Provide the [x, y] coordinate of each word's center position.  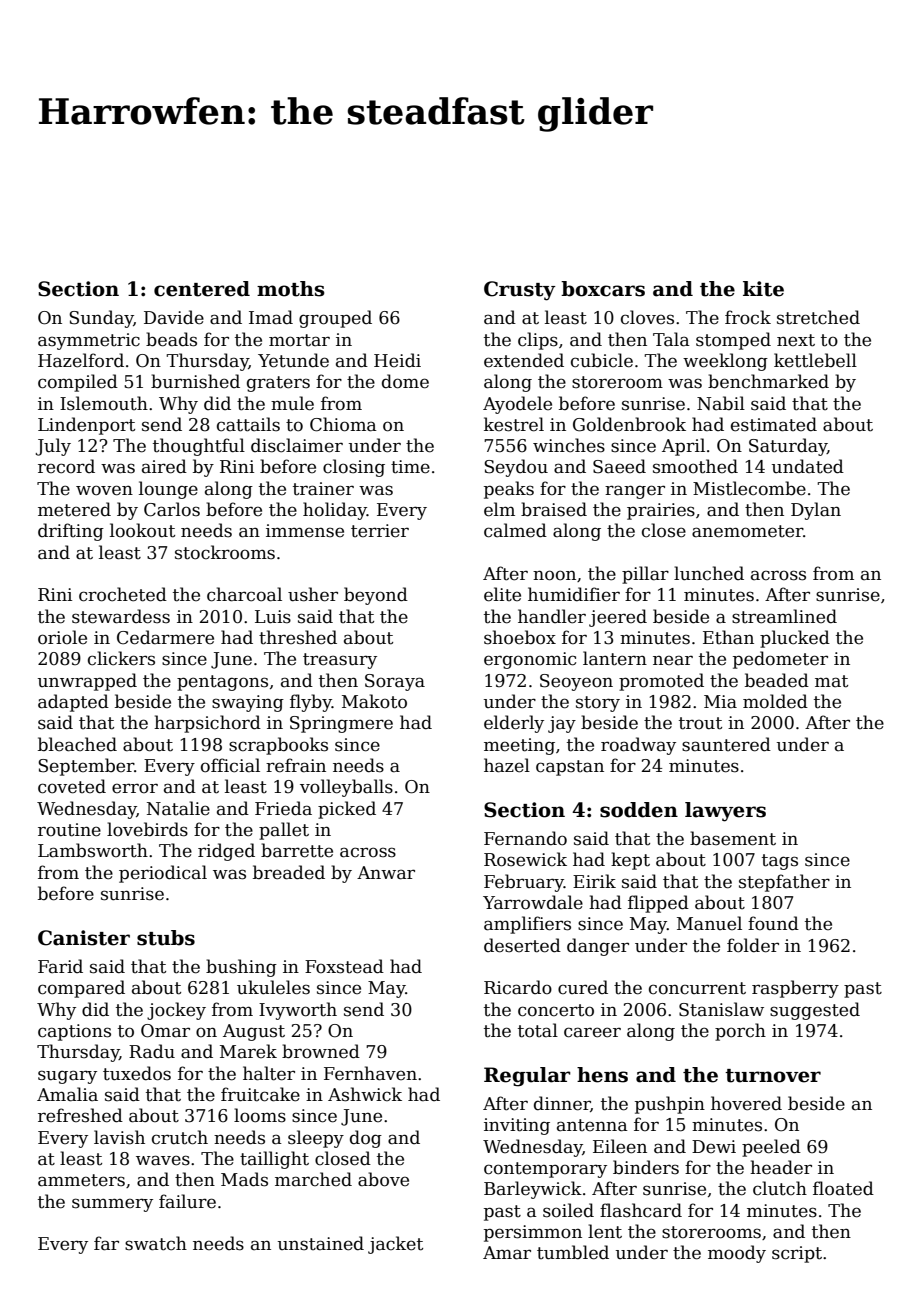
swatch [156, 1243]
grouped [335, 319]
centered [202, 289]
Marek [248, 1051]
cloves [647, 317]
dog [366, 1139]
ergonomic [530, 660]
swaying [248, 703]
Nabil [721, 403]
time [410, 467]
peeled [771, 1148]
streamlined [784, 616]
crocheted [123, 594]
